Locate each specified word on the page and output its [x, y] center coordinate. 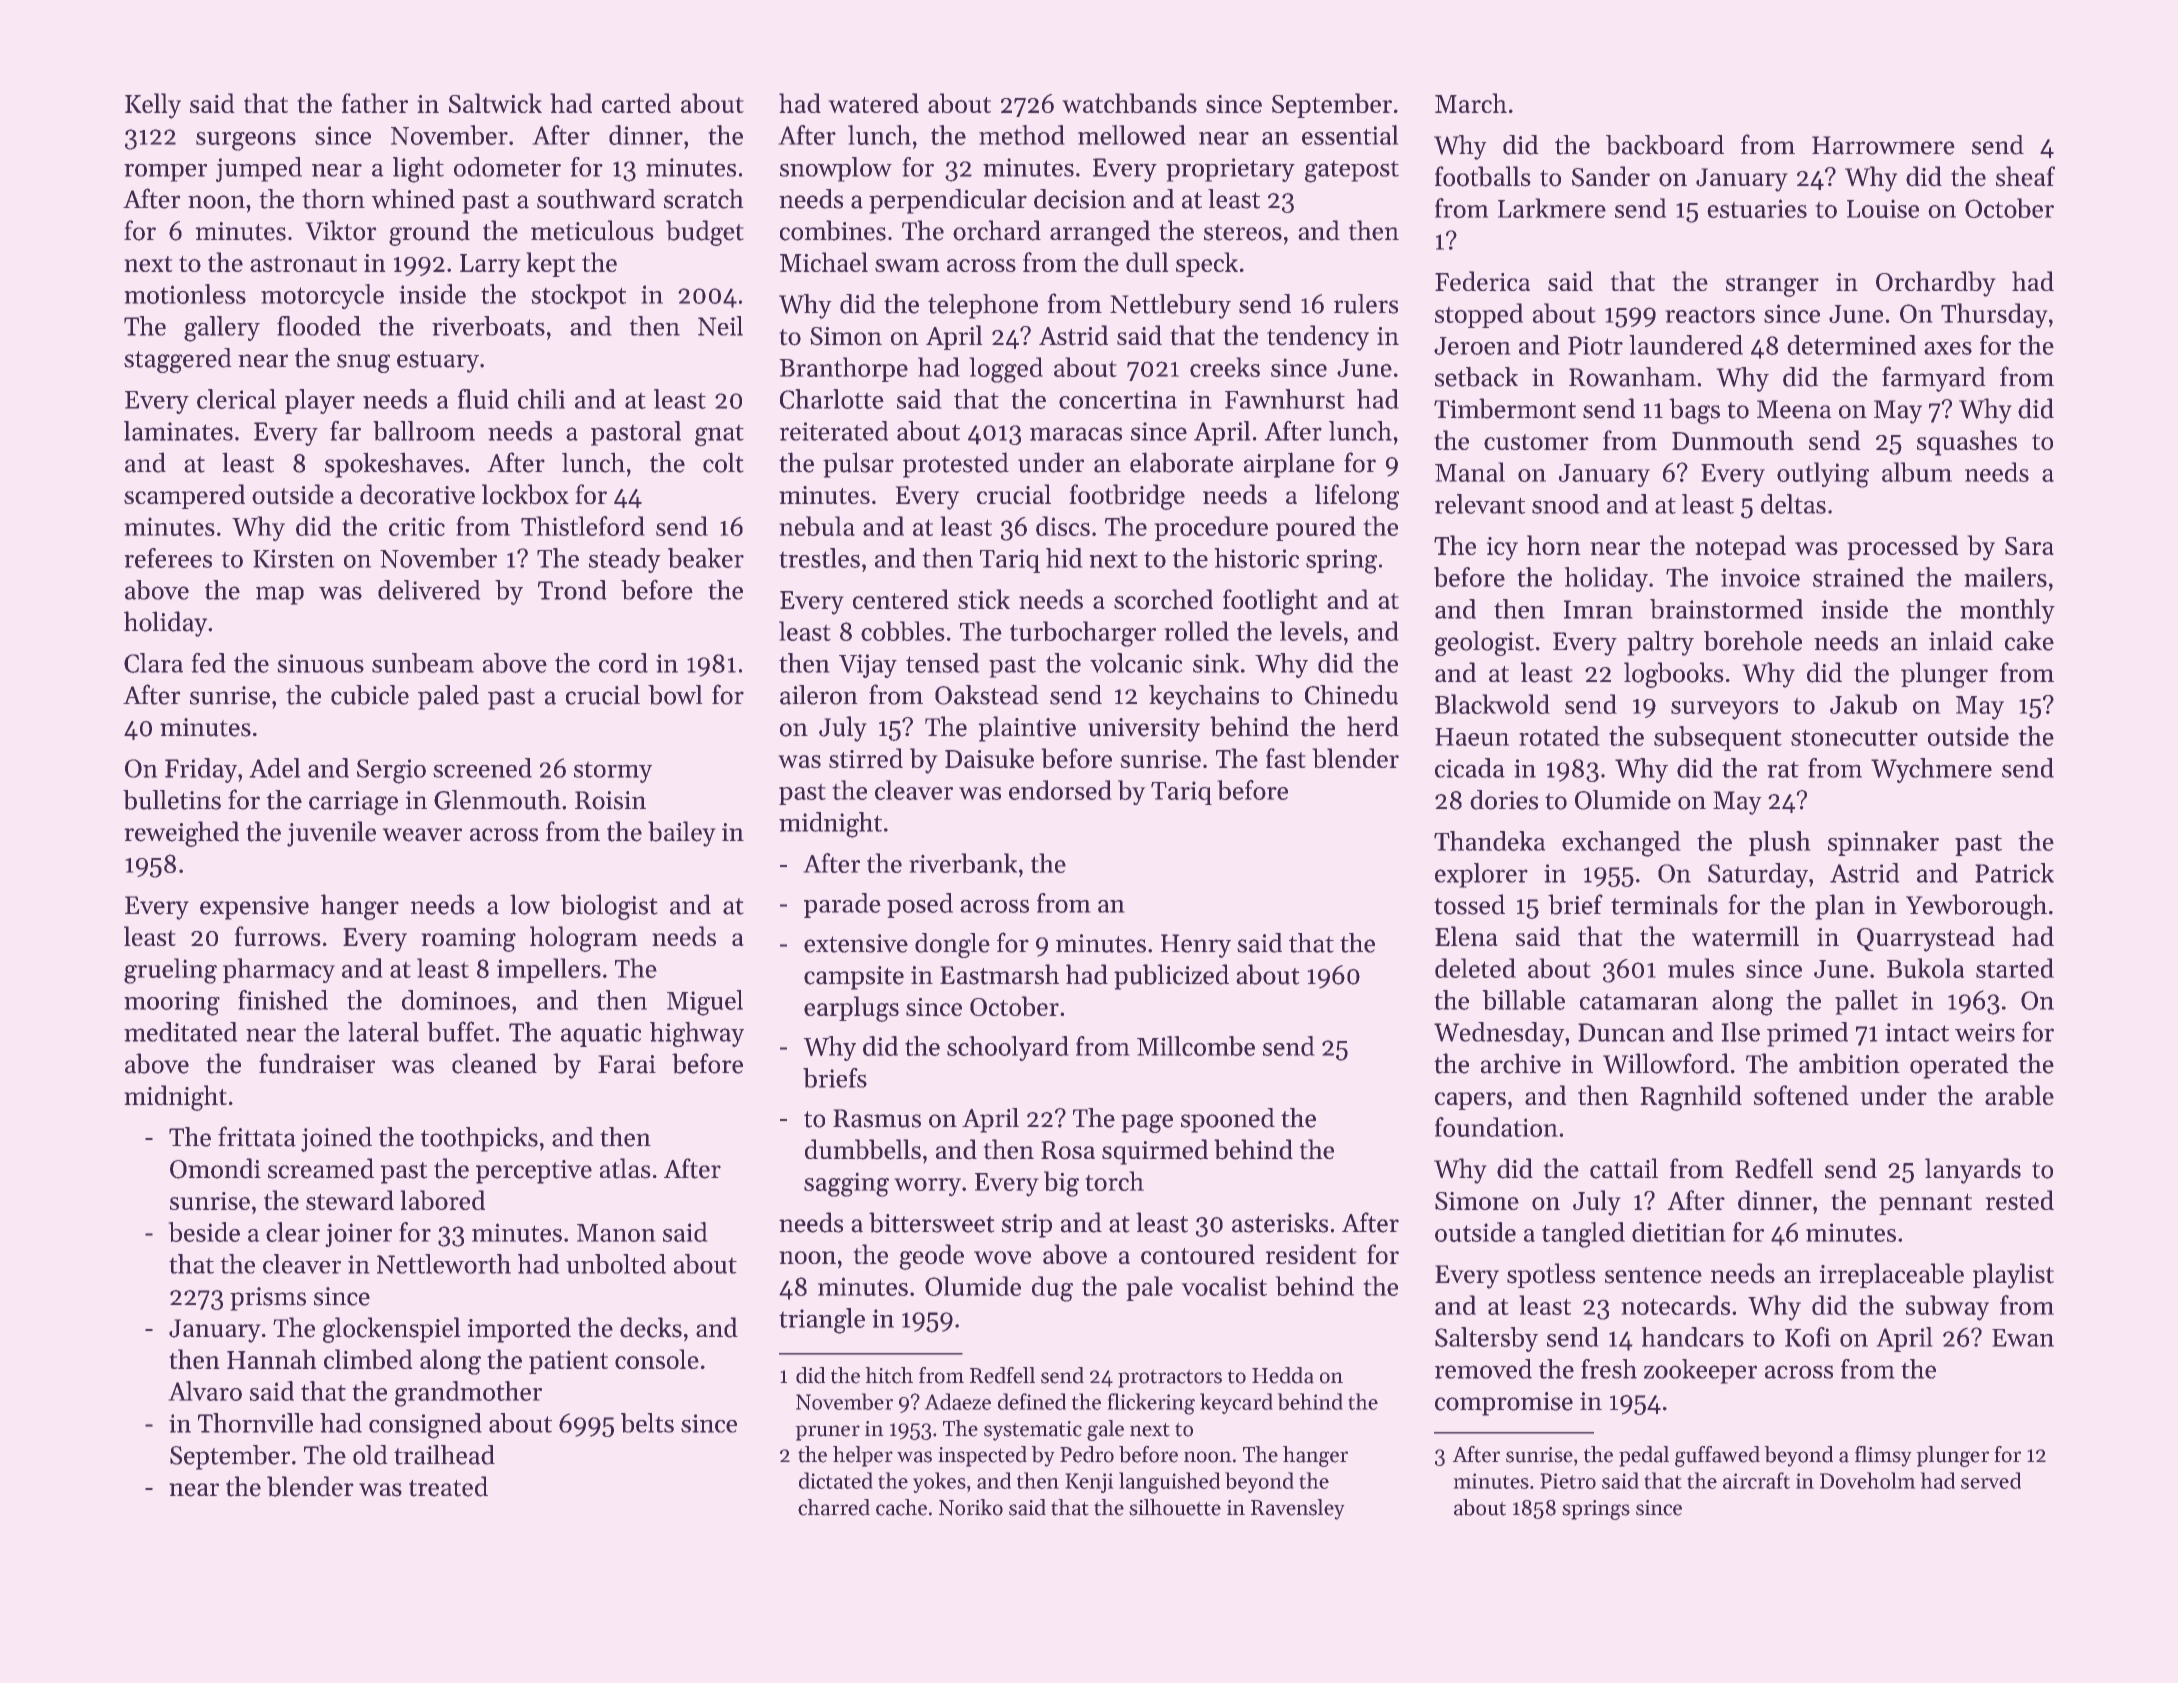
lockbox [525, 494]
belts [647, 1423]
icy [1502, 549]
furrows [277, 936]
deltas [1793, 504]
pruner [827, 1433]
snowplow [836, 169]
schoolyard [1008, 1048]
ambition [1849, 1063]
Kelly [153, 106]
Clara [153, 663]
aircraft [1756, 1480]
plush [1780, 843]
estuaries [1757, 208]
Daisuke [989, 758]
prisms [268, 1299]
